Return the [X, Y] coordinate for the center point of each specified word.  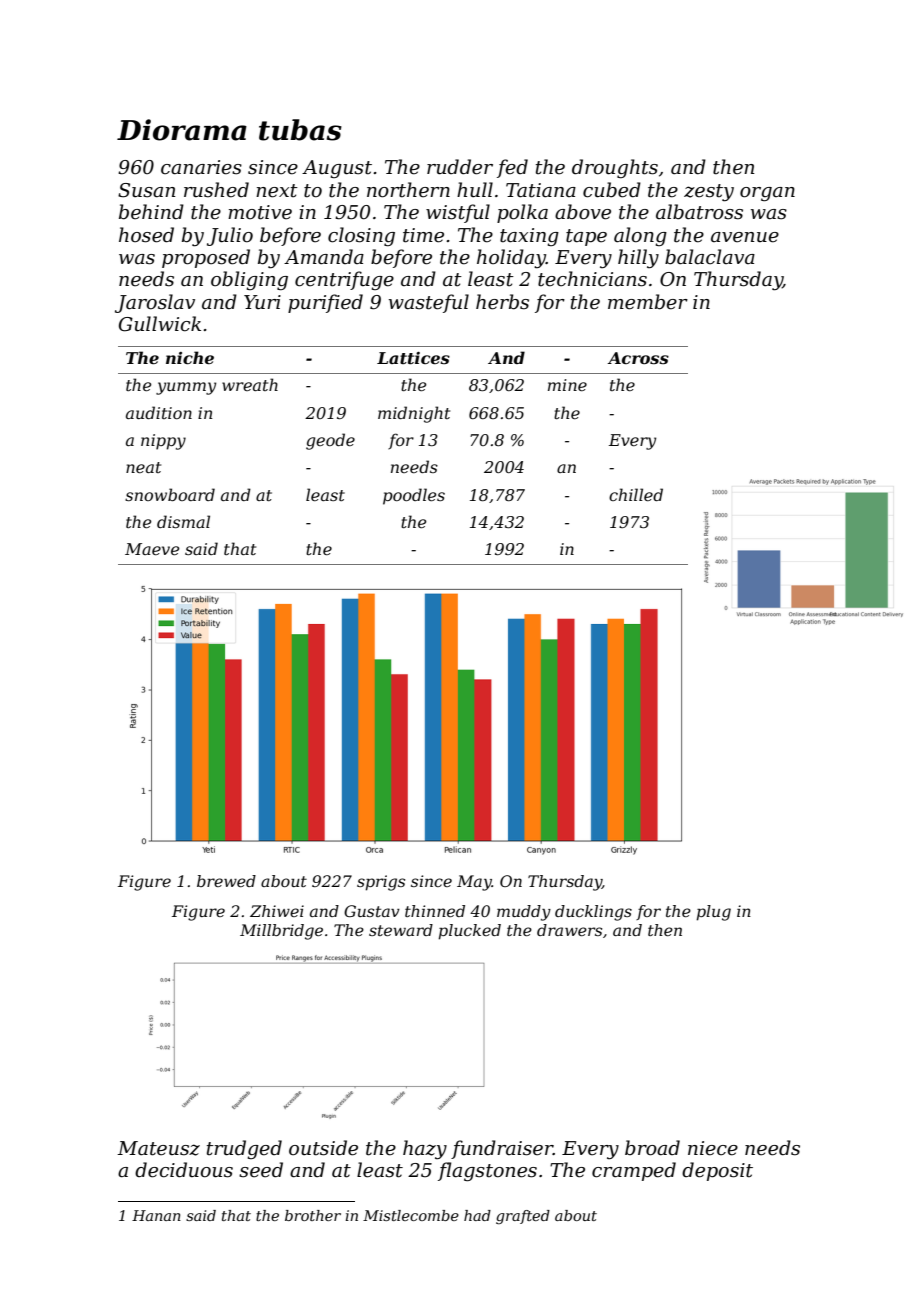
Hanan [156, 1215]
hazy [425, 1149]
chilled [636, 494]
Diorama [182, 130]
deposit [717, 1171]
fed [512, 168]
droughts [615, 168]
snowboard [170, 494]
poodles [414, 496]
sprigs [381, 883]
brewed [226, 881]
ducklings [593, 913]
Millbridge [281, 932]
